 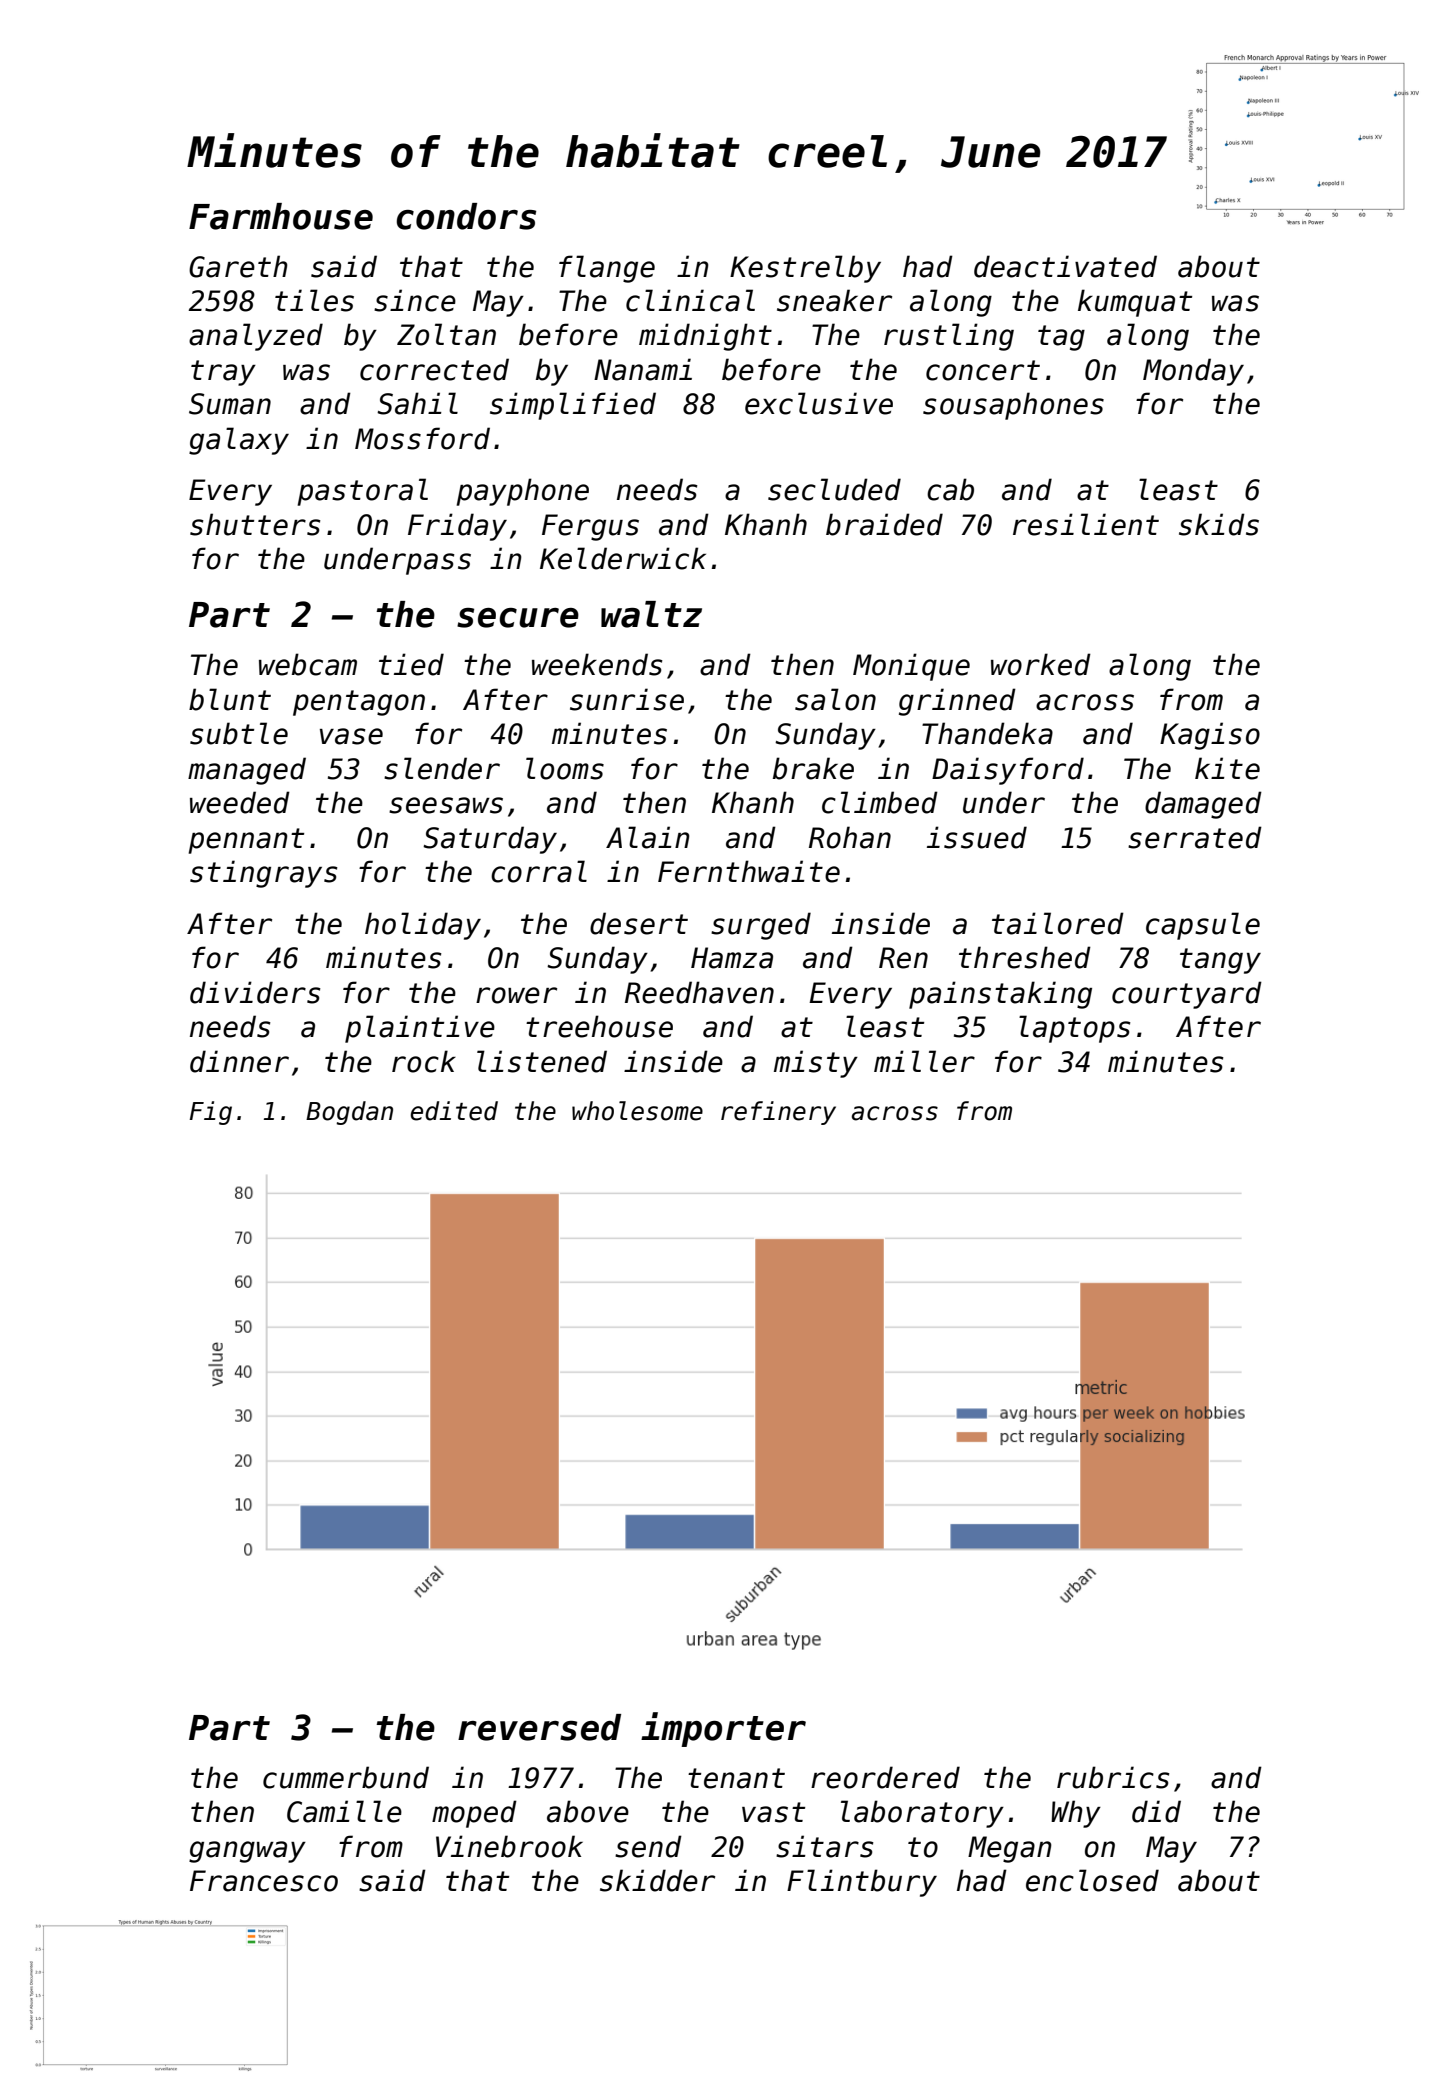 I want to click on moped, so click(x=474, y=1814).
